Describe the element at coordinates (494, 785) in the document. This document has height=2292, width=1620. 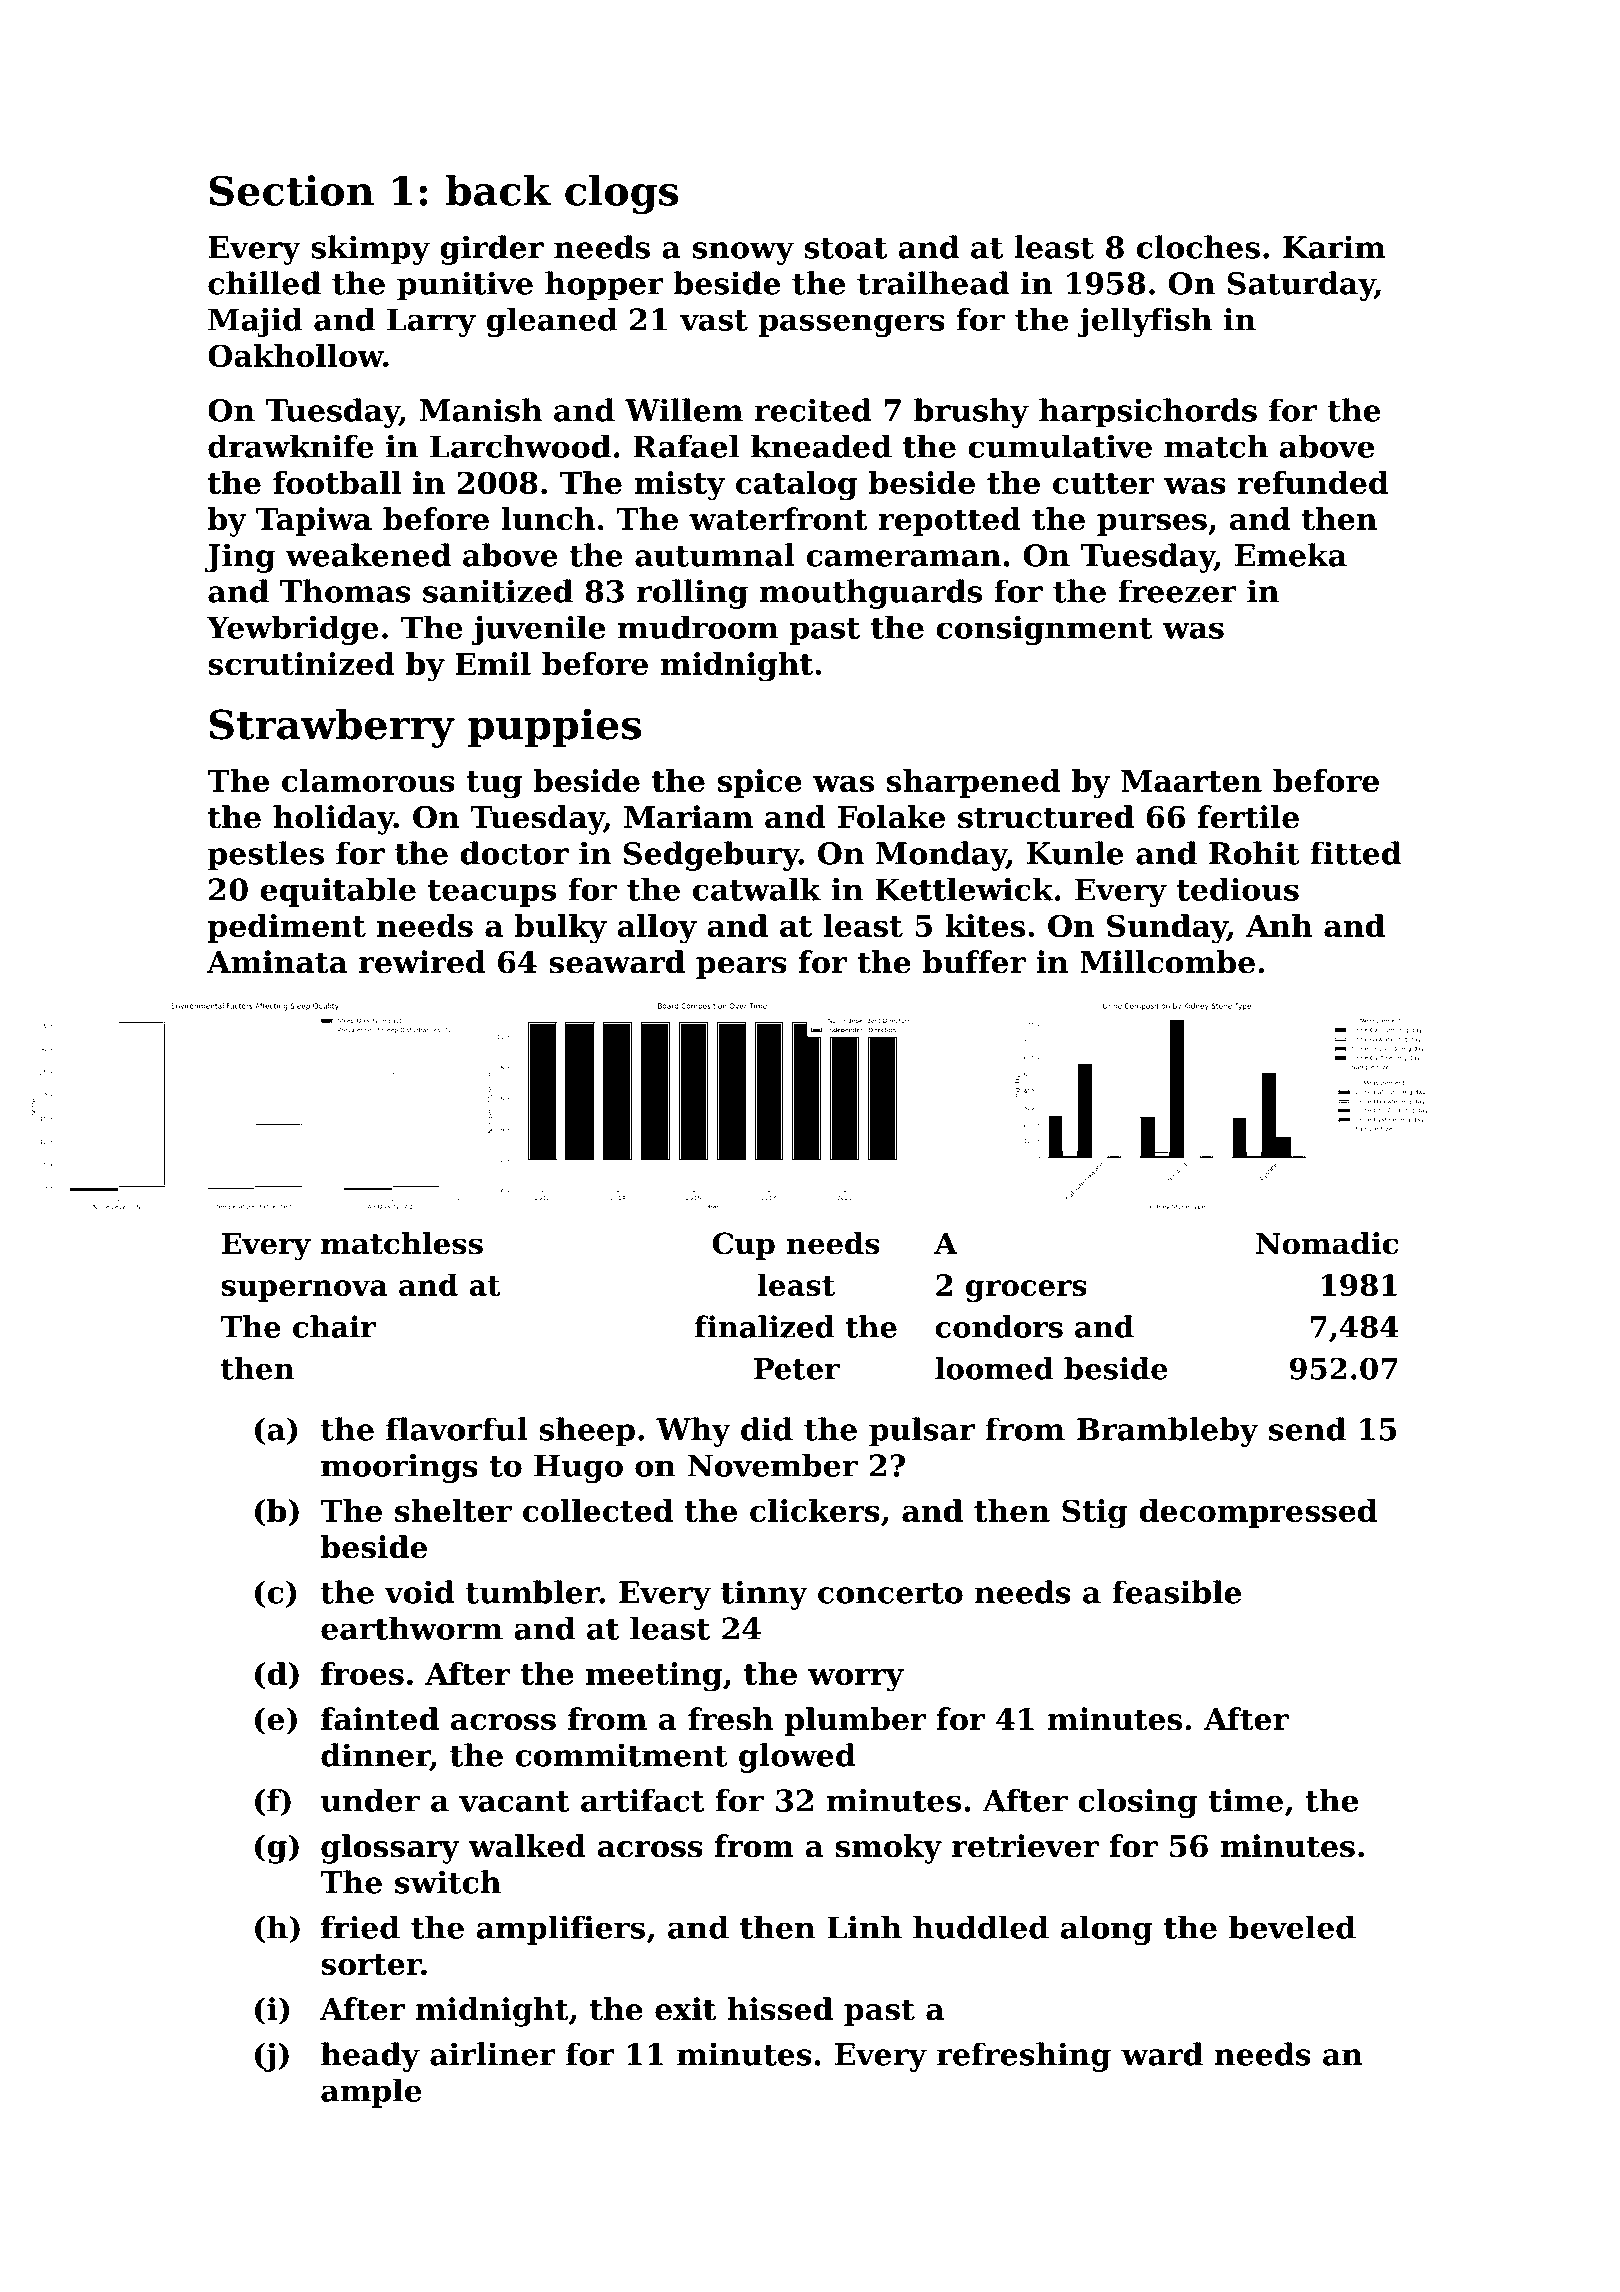
I see `tug` at that location.
